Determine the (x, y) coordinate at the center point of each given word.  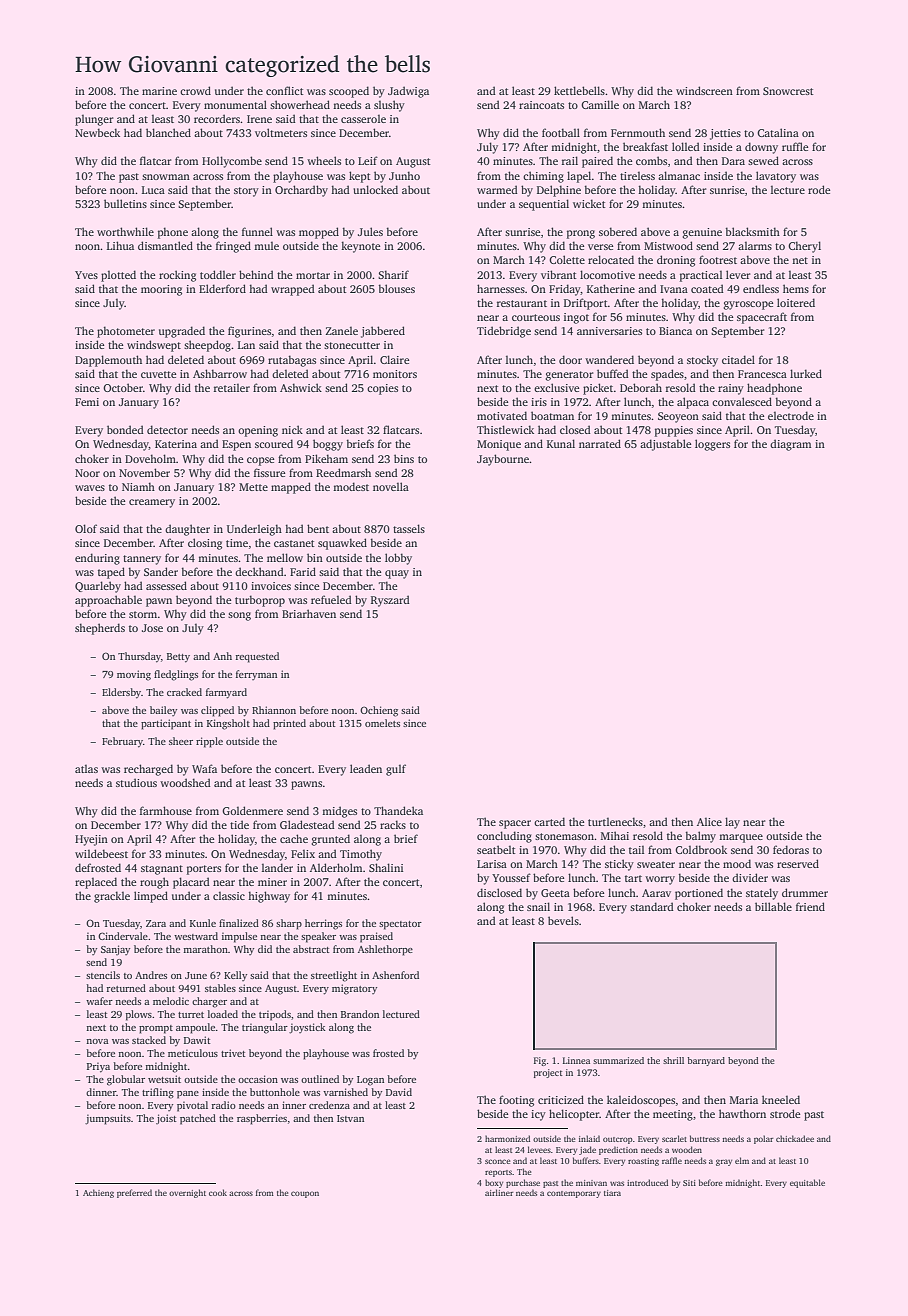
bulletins (125, 203)
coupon (305, 1194)
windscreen (704, 90)
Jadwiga (408, 92)
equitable (807, 1183)
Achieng (98, 1193)
